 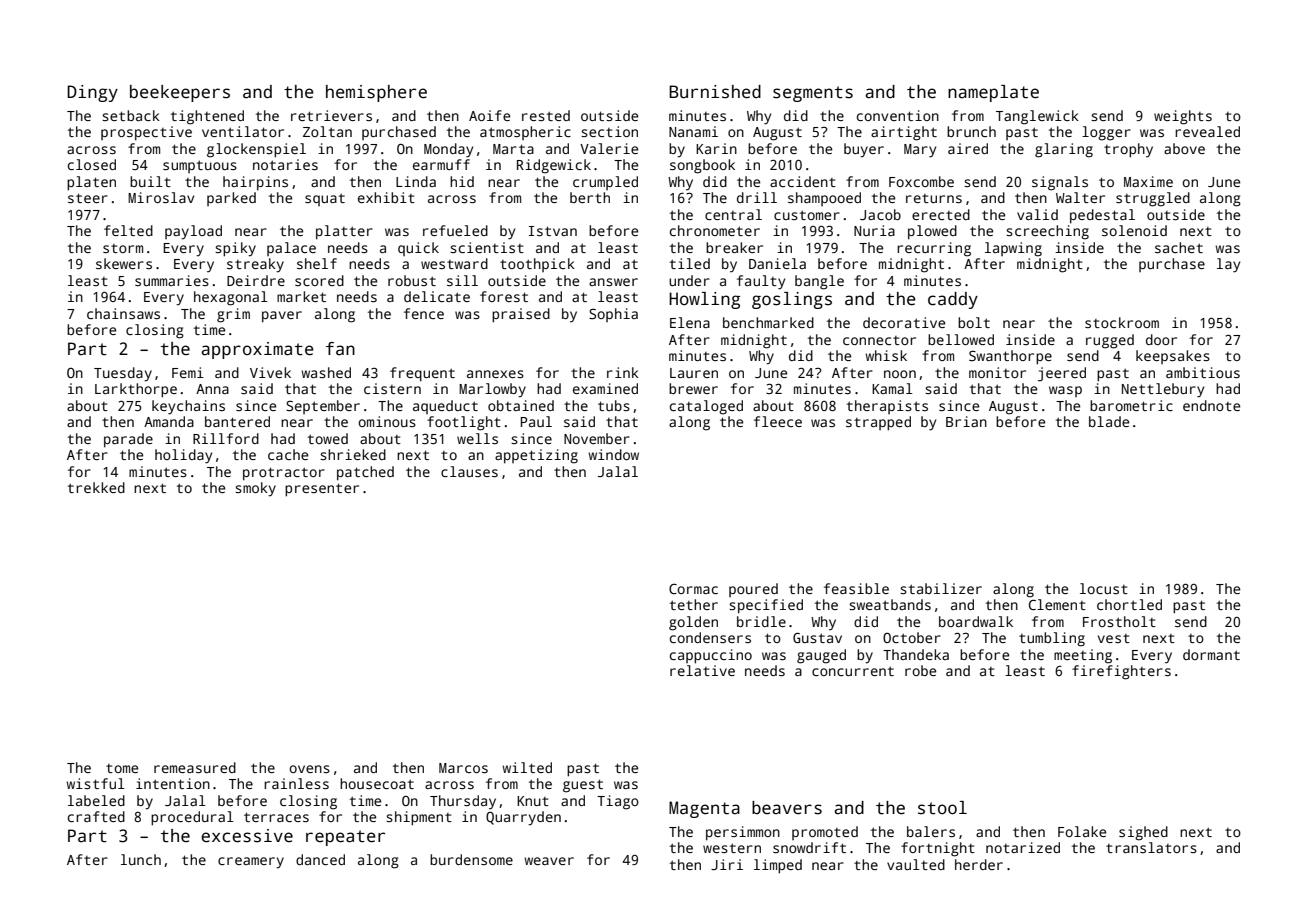 What do you see at coordinates (1211, 405) in the screenshot?
I see `endnote` at bounding box center [1211, 405].
